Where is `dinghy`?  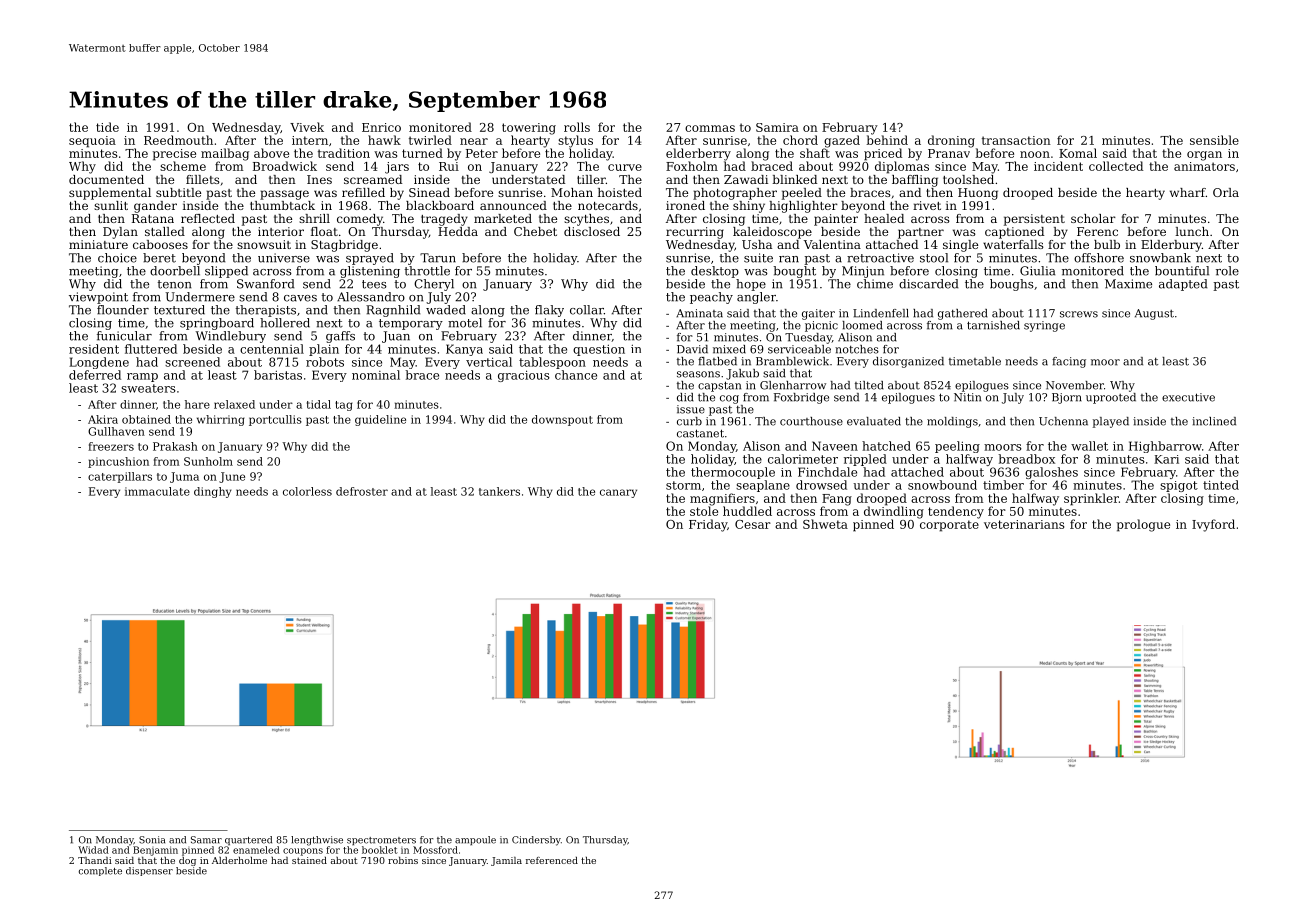
dinghy is located at coordinates (212, 492).
